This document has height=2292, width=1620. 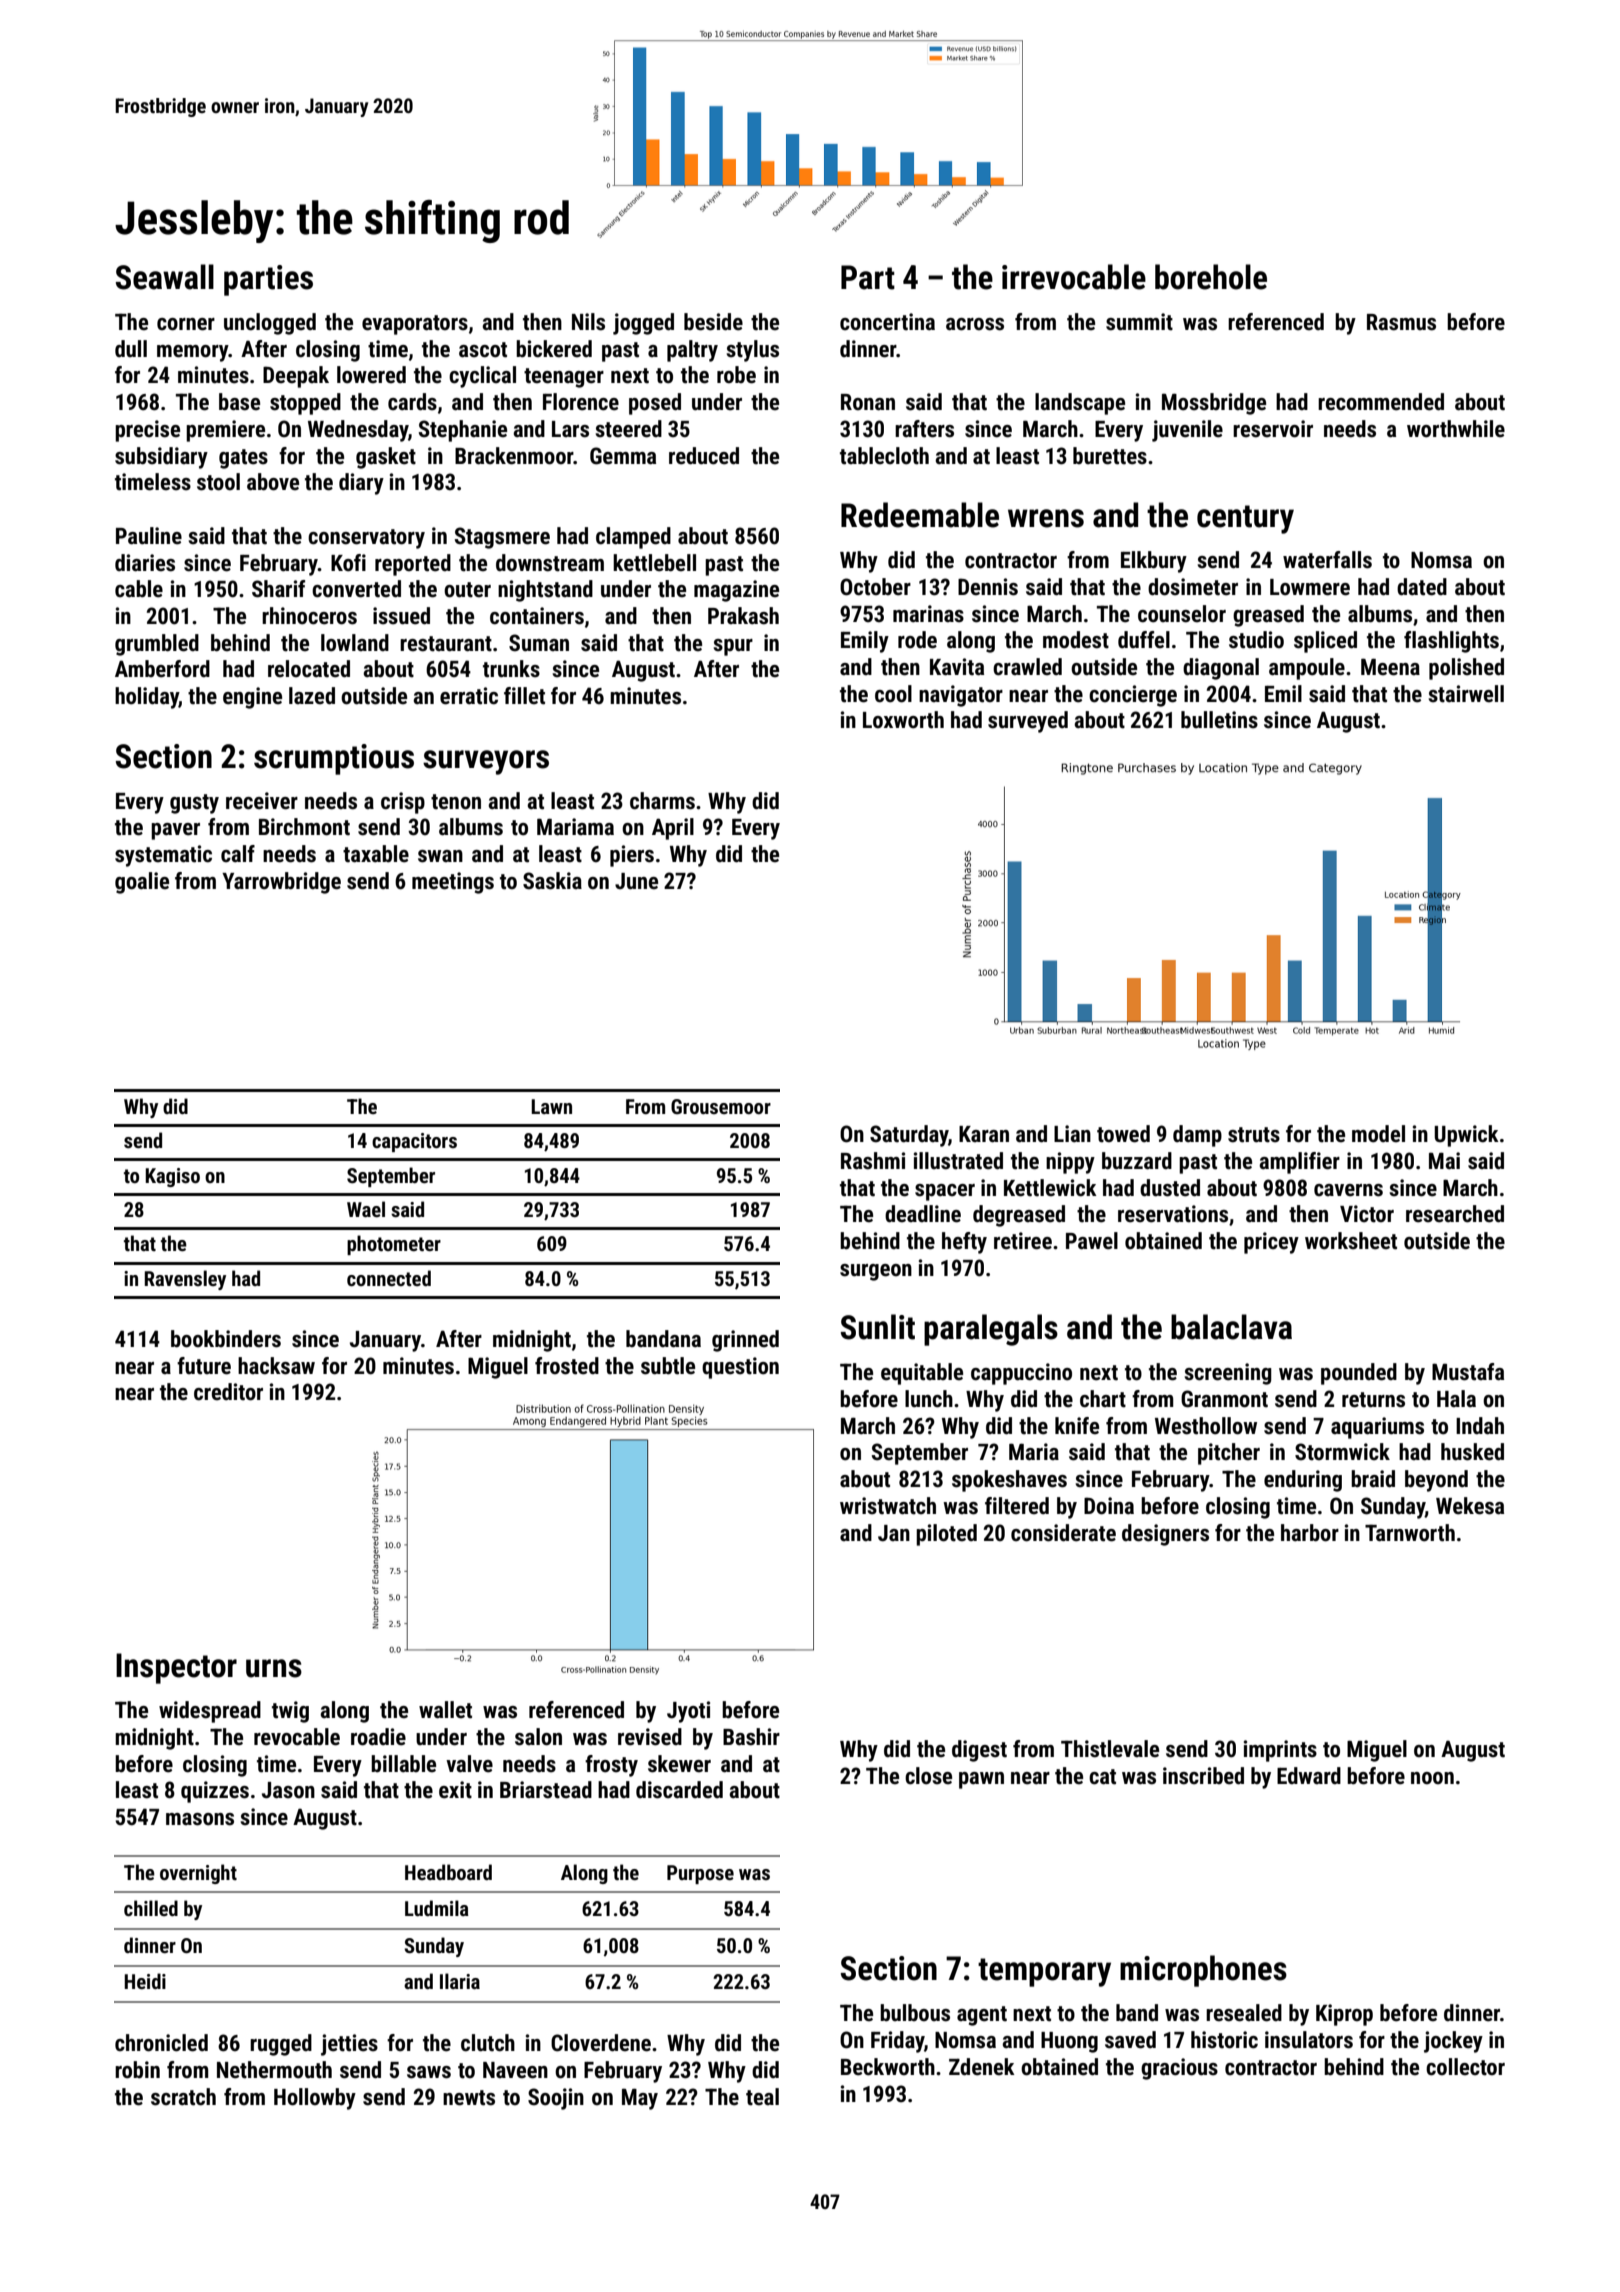 What do you see at coordinates (193, 353) in the document?
I see `memory` at bounding box center [193, 353].
